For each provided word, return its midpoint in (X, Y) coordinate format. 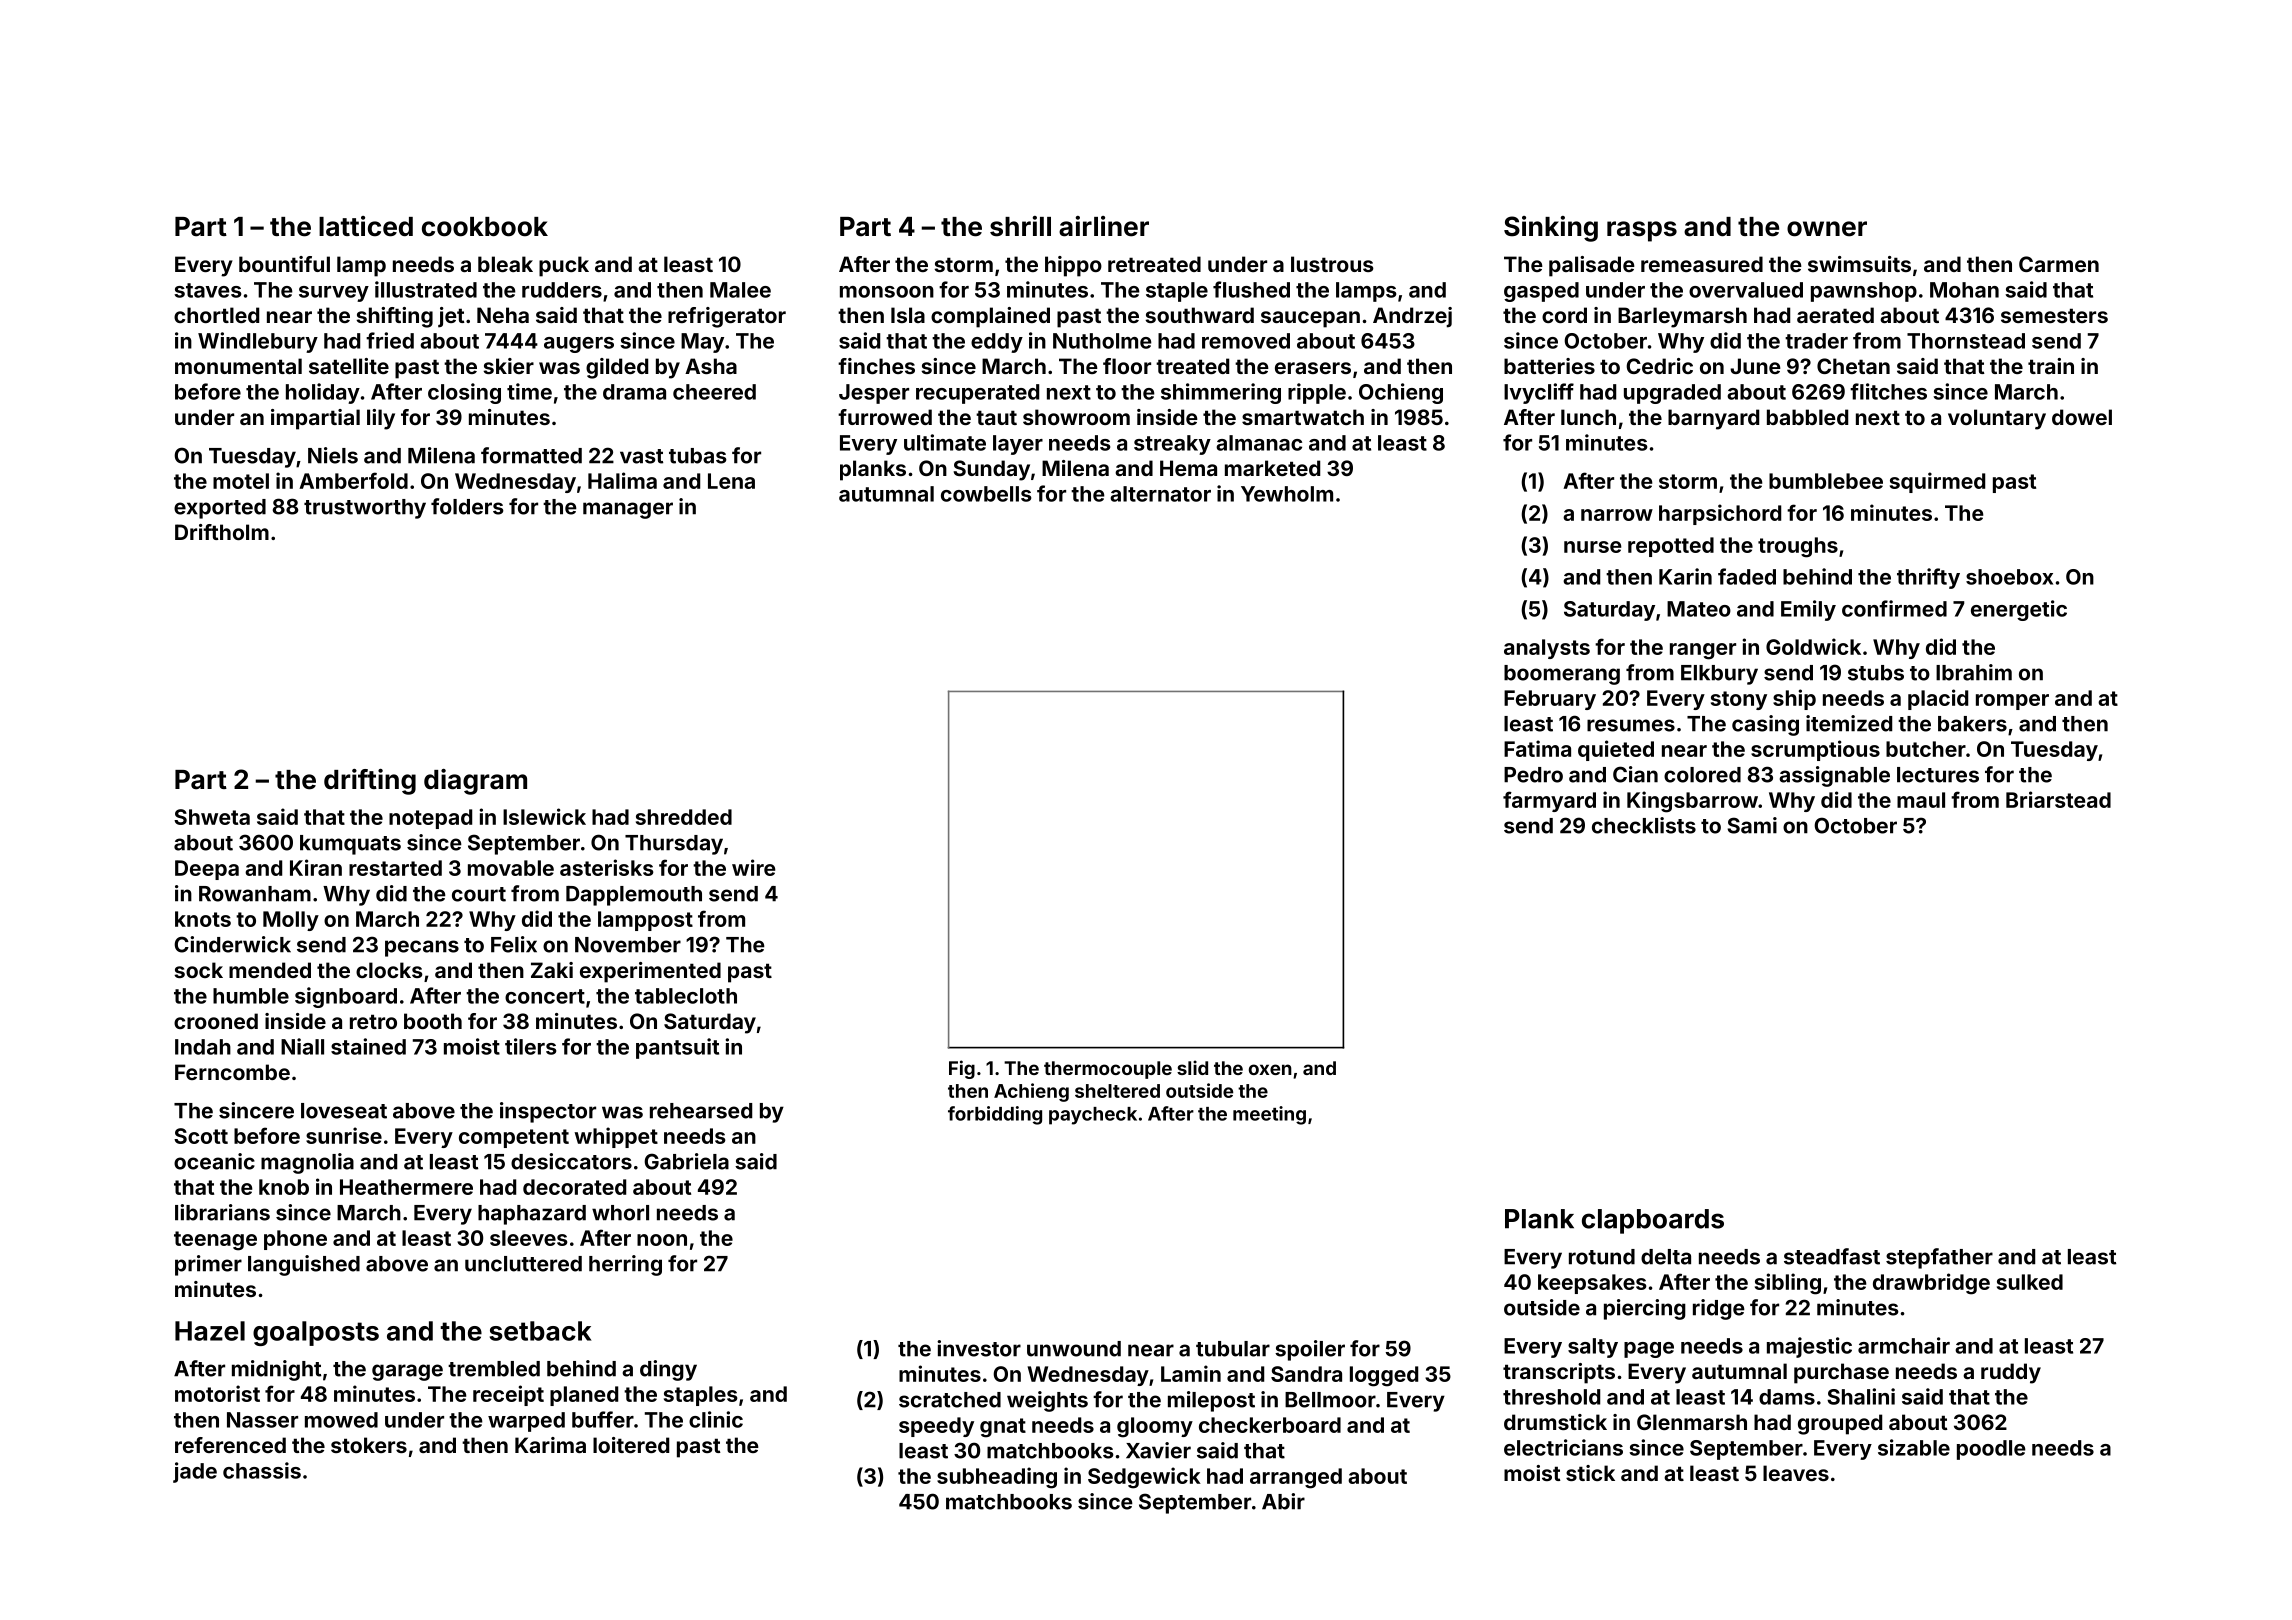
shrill (1020, 226)
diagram (475, 782)
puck (564, 266)
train (2051, 366)
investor (979, 1348)
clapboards (1653, 1221)
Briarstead (2058, 799)
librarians (222, 1212)
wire (754, 867)
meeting (1269, 1115)
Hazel (210, 1331)
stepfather (1939, 1258)
